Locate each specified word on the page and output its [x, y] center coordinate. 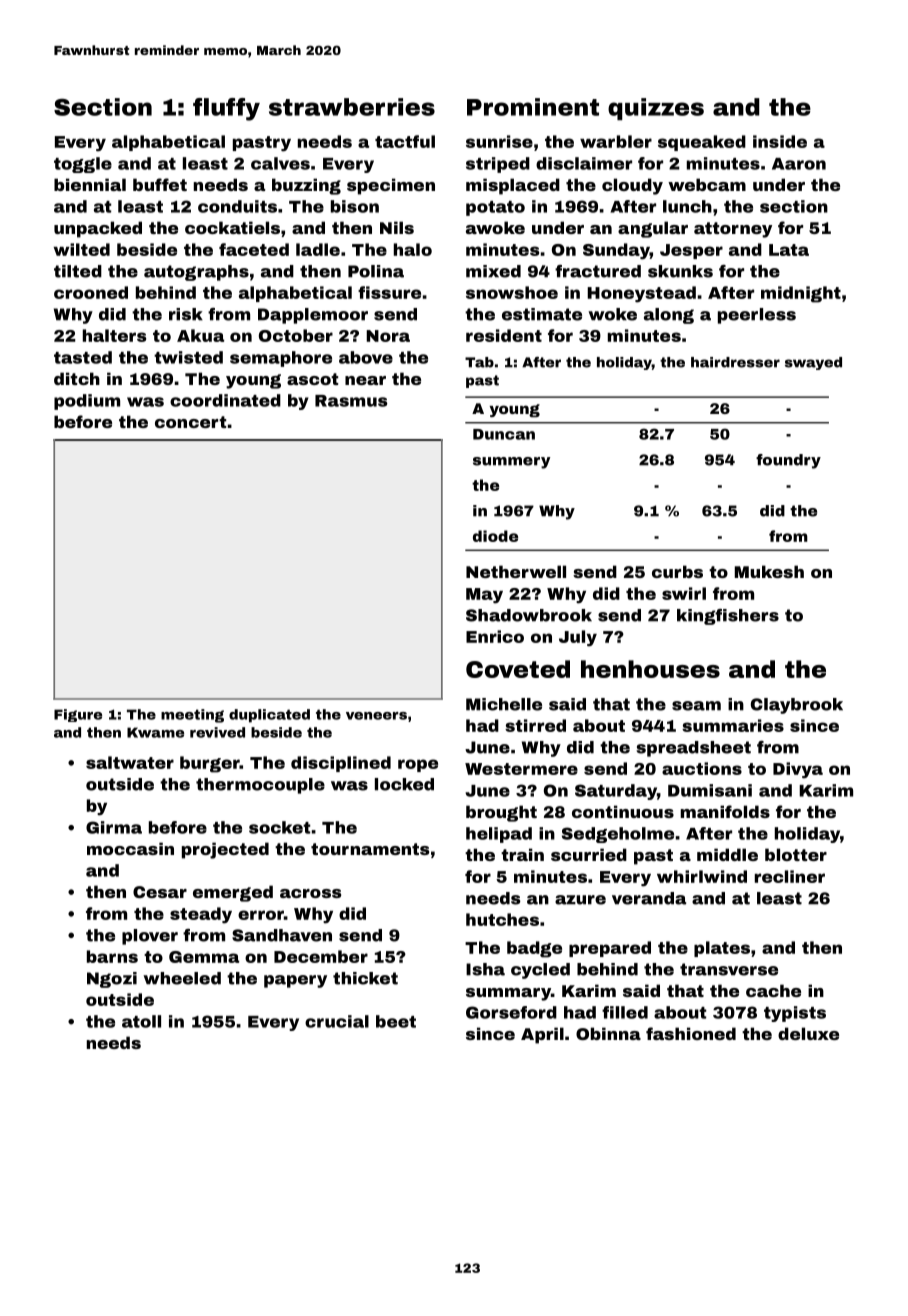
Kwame [155, 732]
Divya [798, 770]
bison [355, 206]
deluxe [808, 1033]
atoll [141, 1021]
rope [418, 765]
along [669, 316]
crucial [337, 1021]
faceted [254, 249]
